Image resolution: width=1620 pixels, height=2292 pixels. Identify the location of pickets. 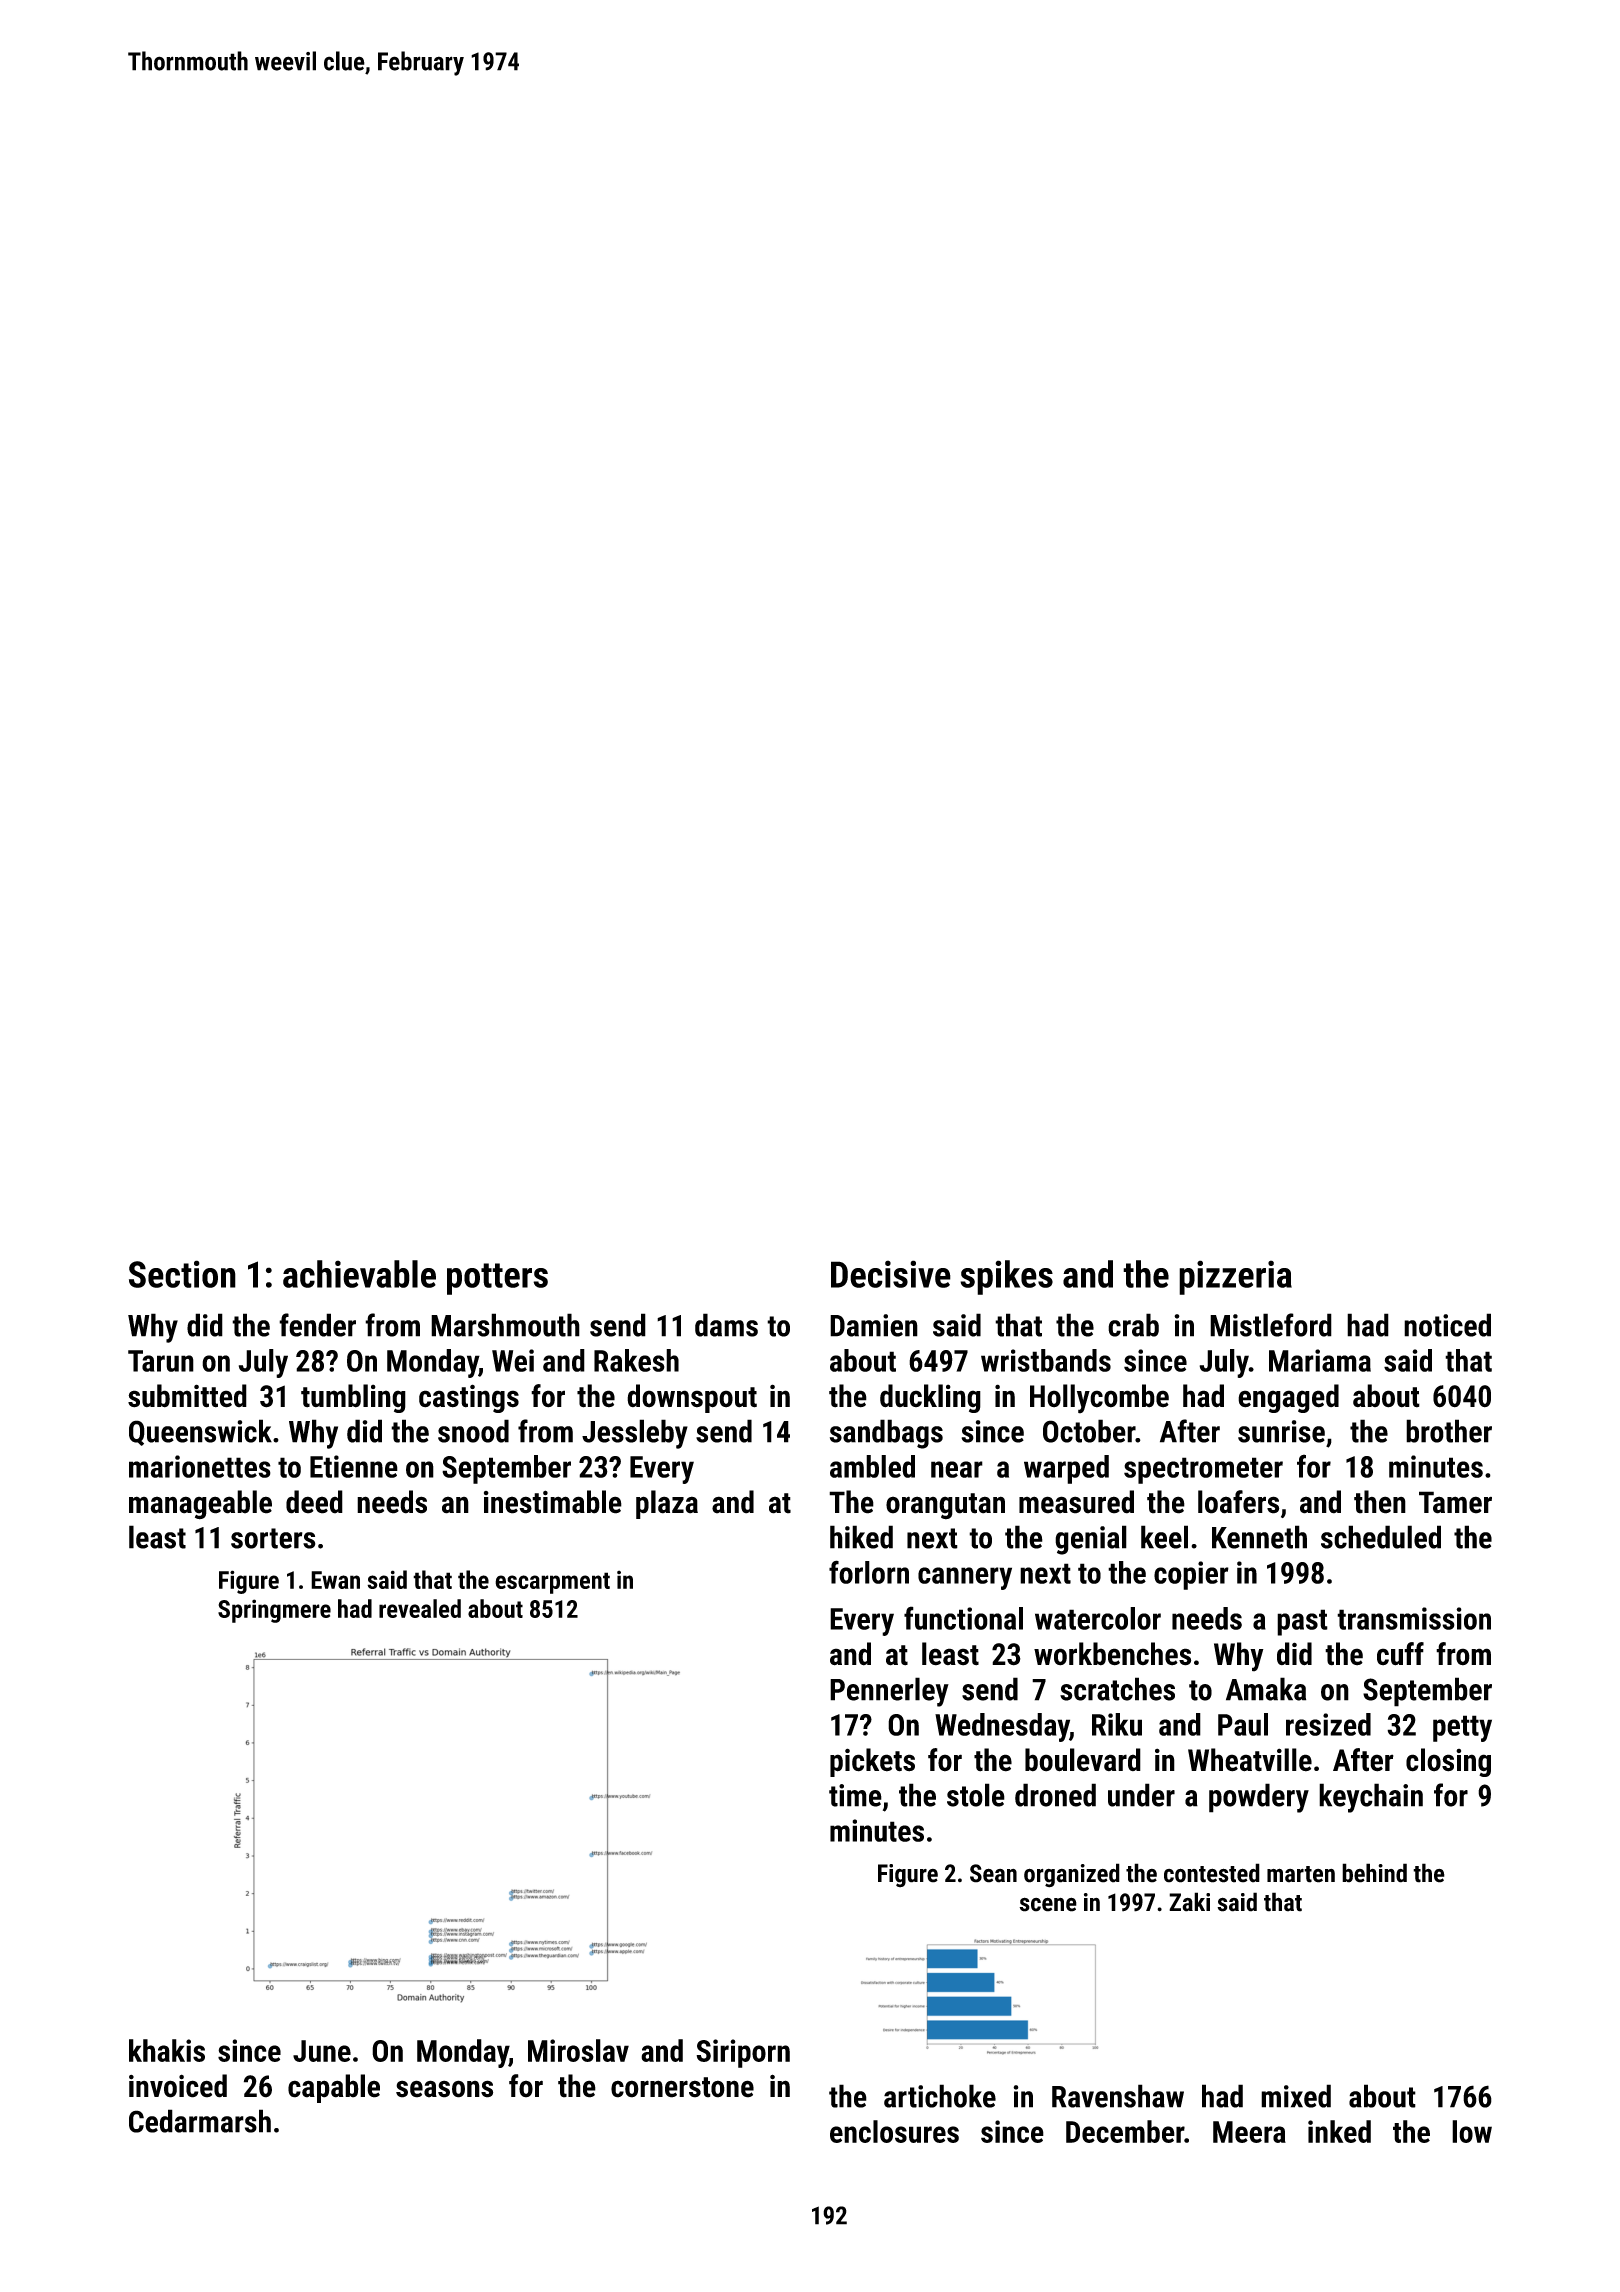
(872, 1762).
